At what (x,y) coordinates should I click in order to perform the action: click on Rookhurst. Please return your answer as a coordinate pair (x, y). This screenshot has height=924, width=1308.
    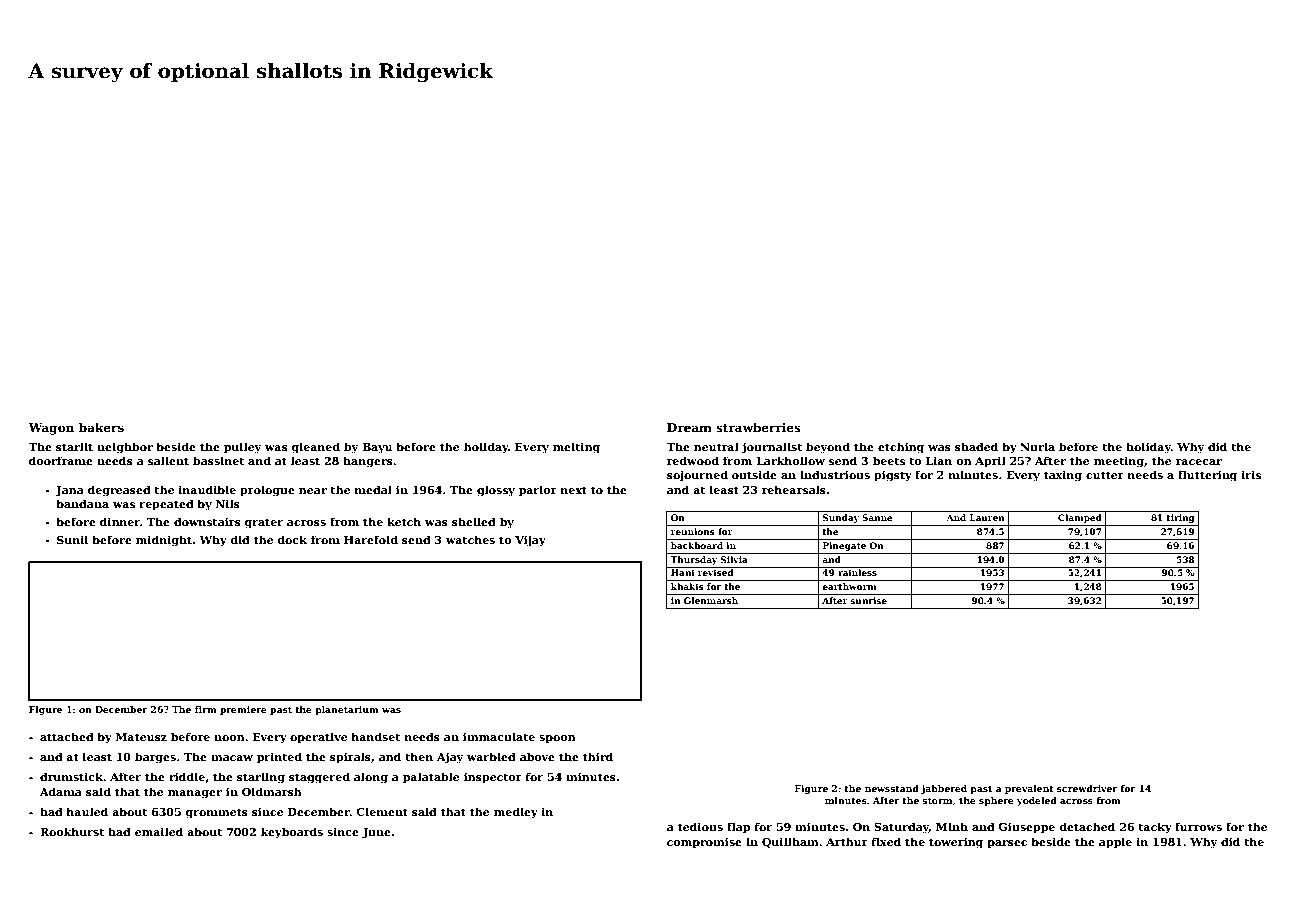
    Looking at the image, I should click on (72, 831).
